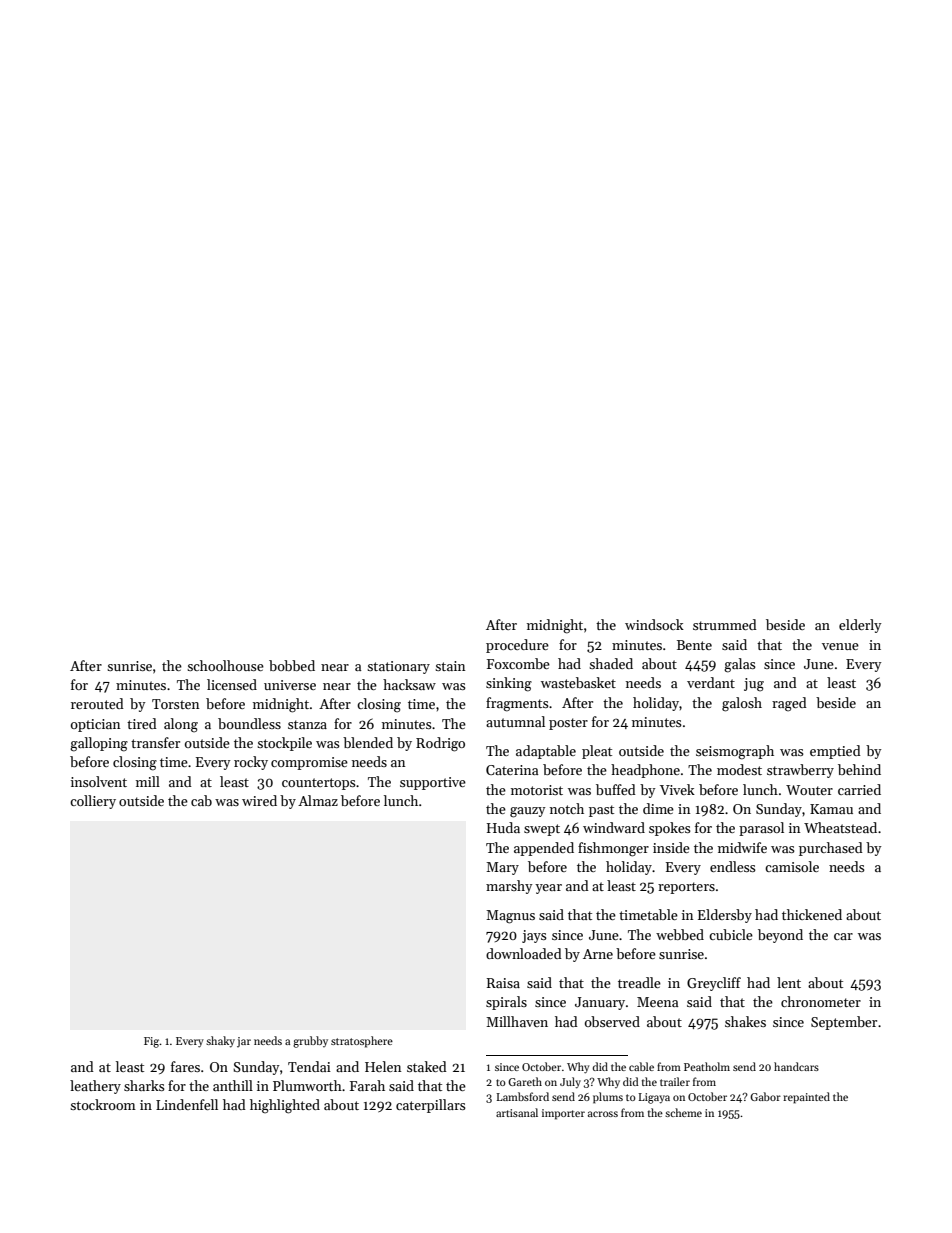 The image size is (952, 1233). I want to click on wastebasket, so click(578, 682).
